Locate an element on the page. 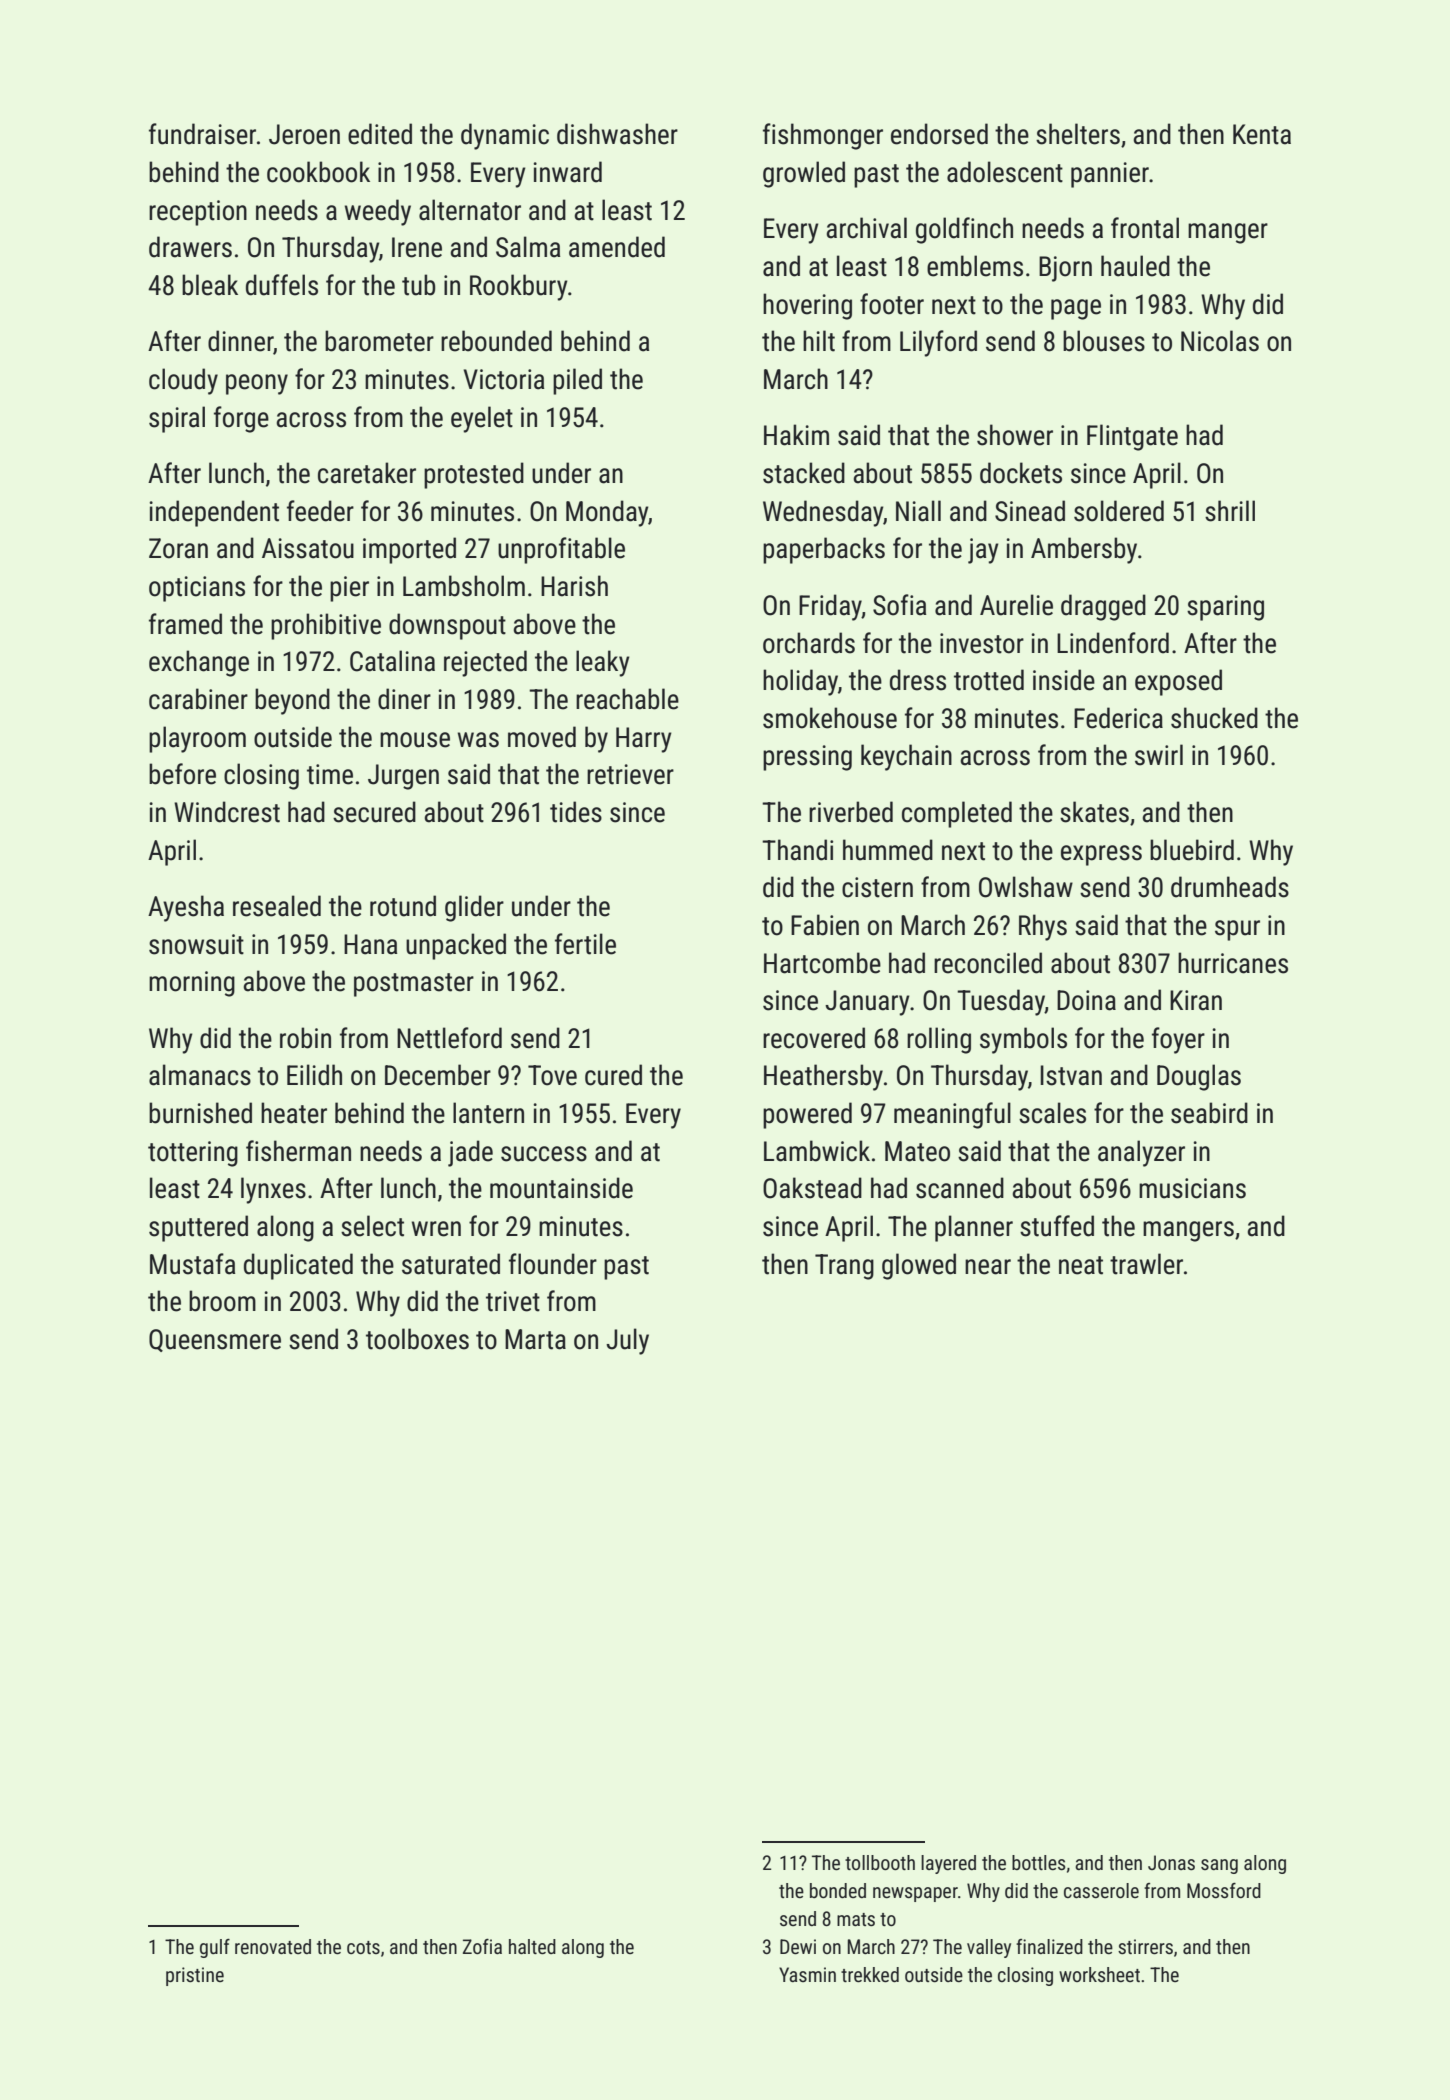 This image has width=1450, height=2100. worksheet is located at coordinates (1099, 1974).
